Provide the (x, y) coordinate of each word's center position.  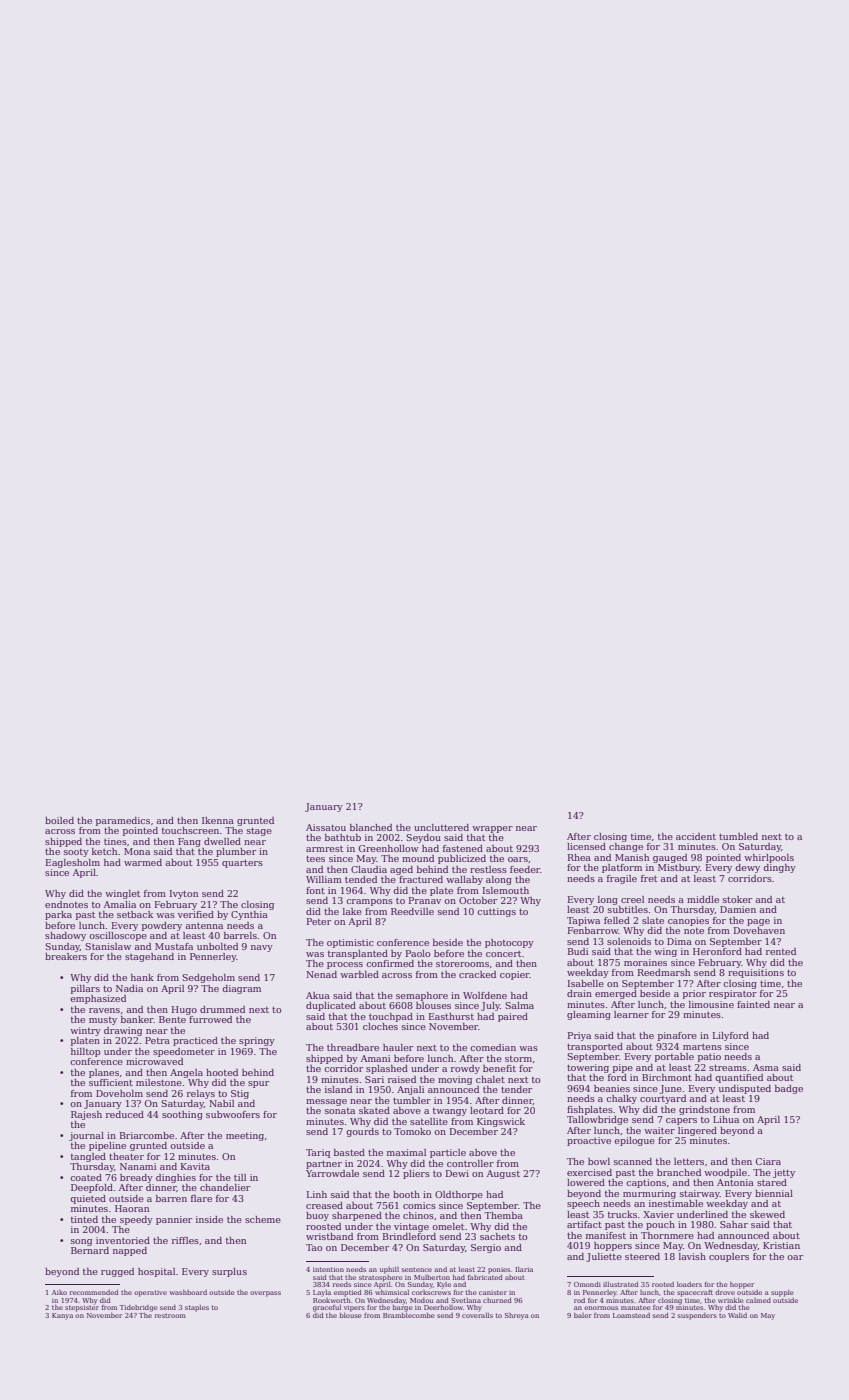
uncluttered (441, 827)
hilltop (86, 1052)
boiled (59, 820)
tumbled (738, 836)
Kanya (62, 1316)
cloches (380, 1026)
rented (781, 951)
